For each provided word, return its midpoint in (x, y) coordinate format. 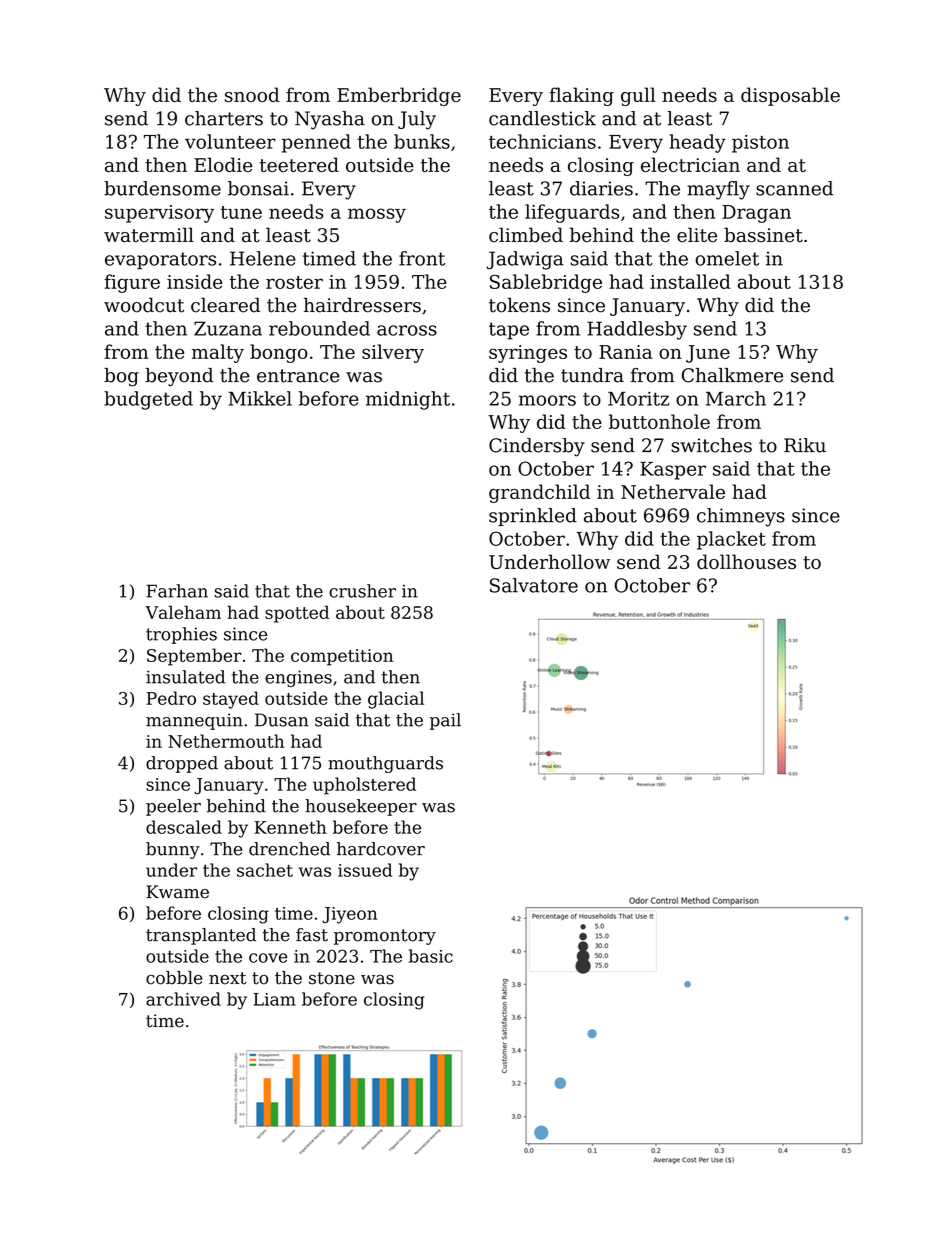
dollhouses (746, 561)
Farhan (177, 591)
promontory (385, 937)
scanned (794, 188)
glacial (396, 700)
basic (431, 956)
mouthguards (385, 764)
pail (445, 721)
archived (183, 999)
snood (252, 94)
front (422, 258)
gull (638, 96)
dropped (182, 764)
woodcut (144, 305)
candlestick (542, 118)
